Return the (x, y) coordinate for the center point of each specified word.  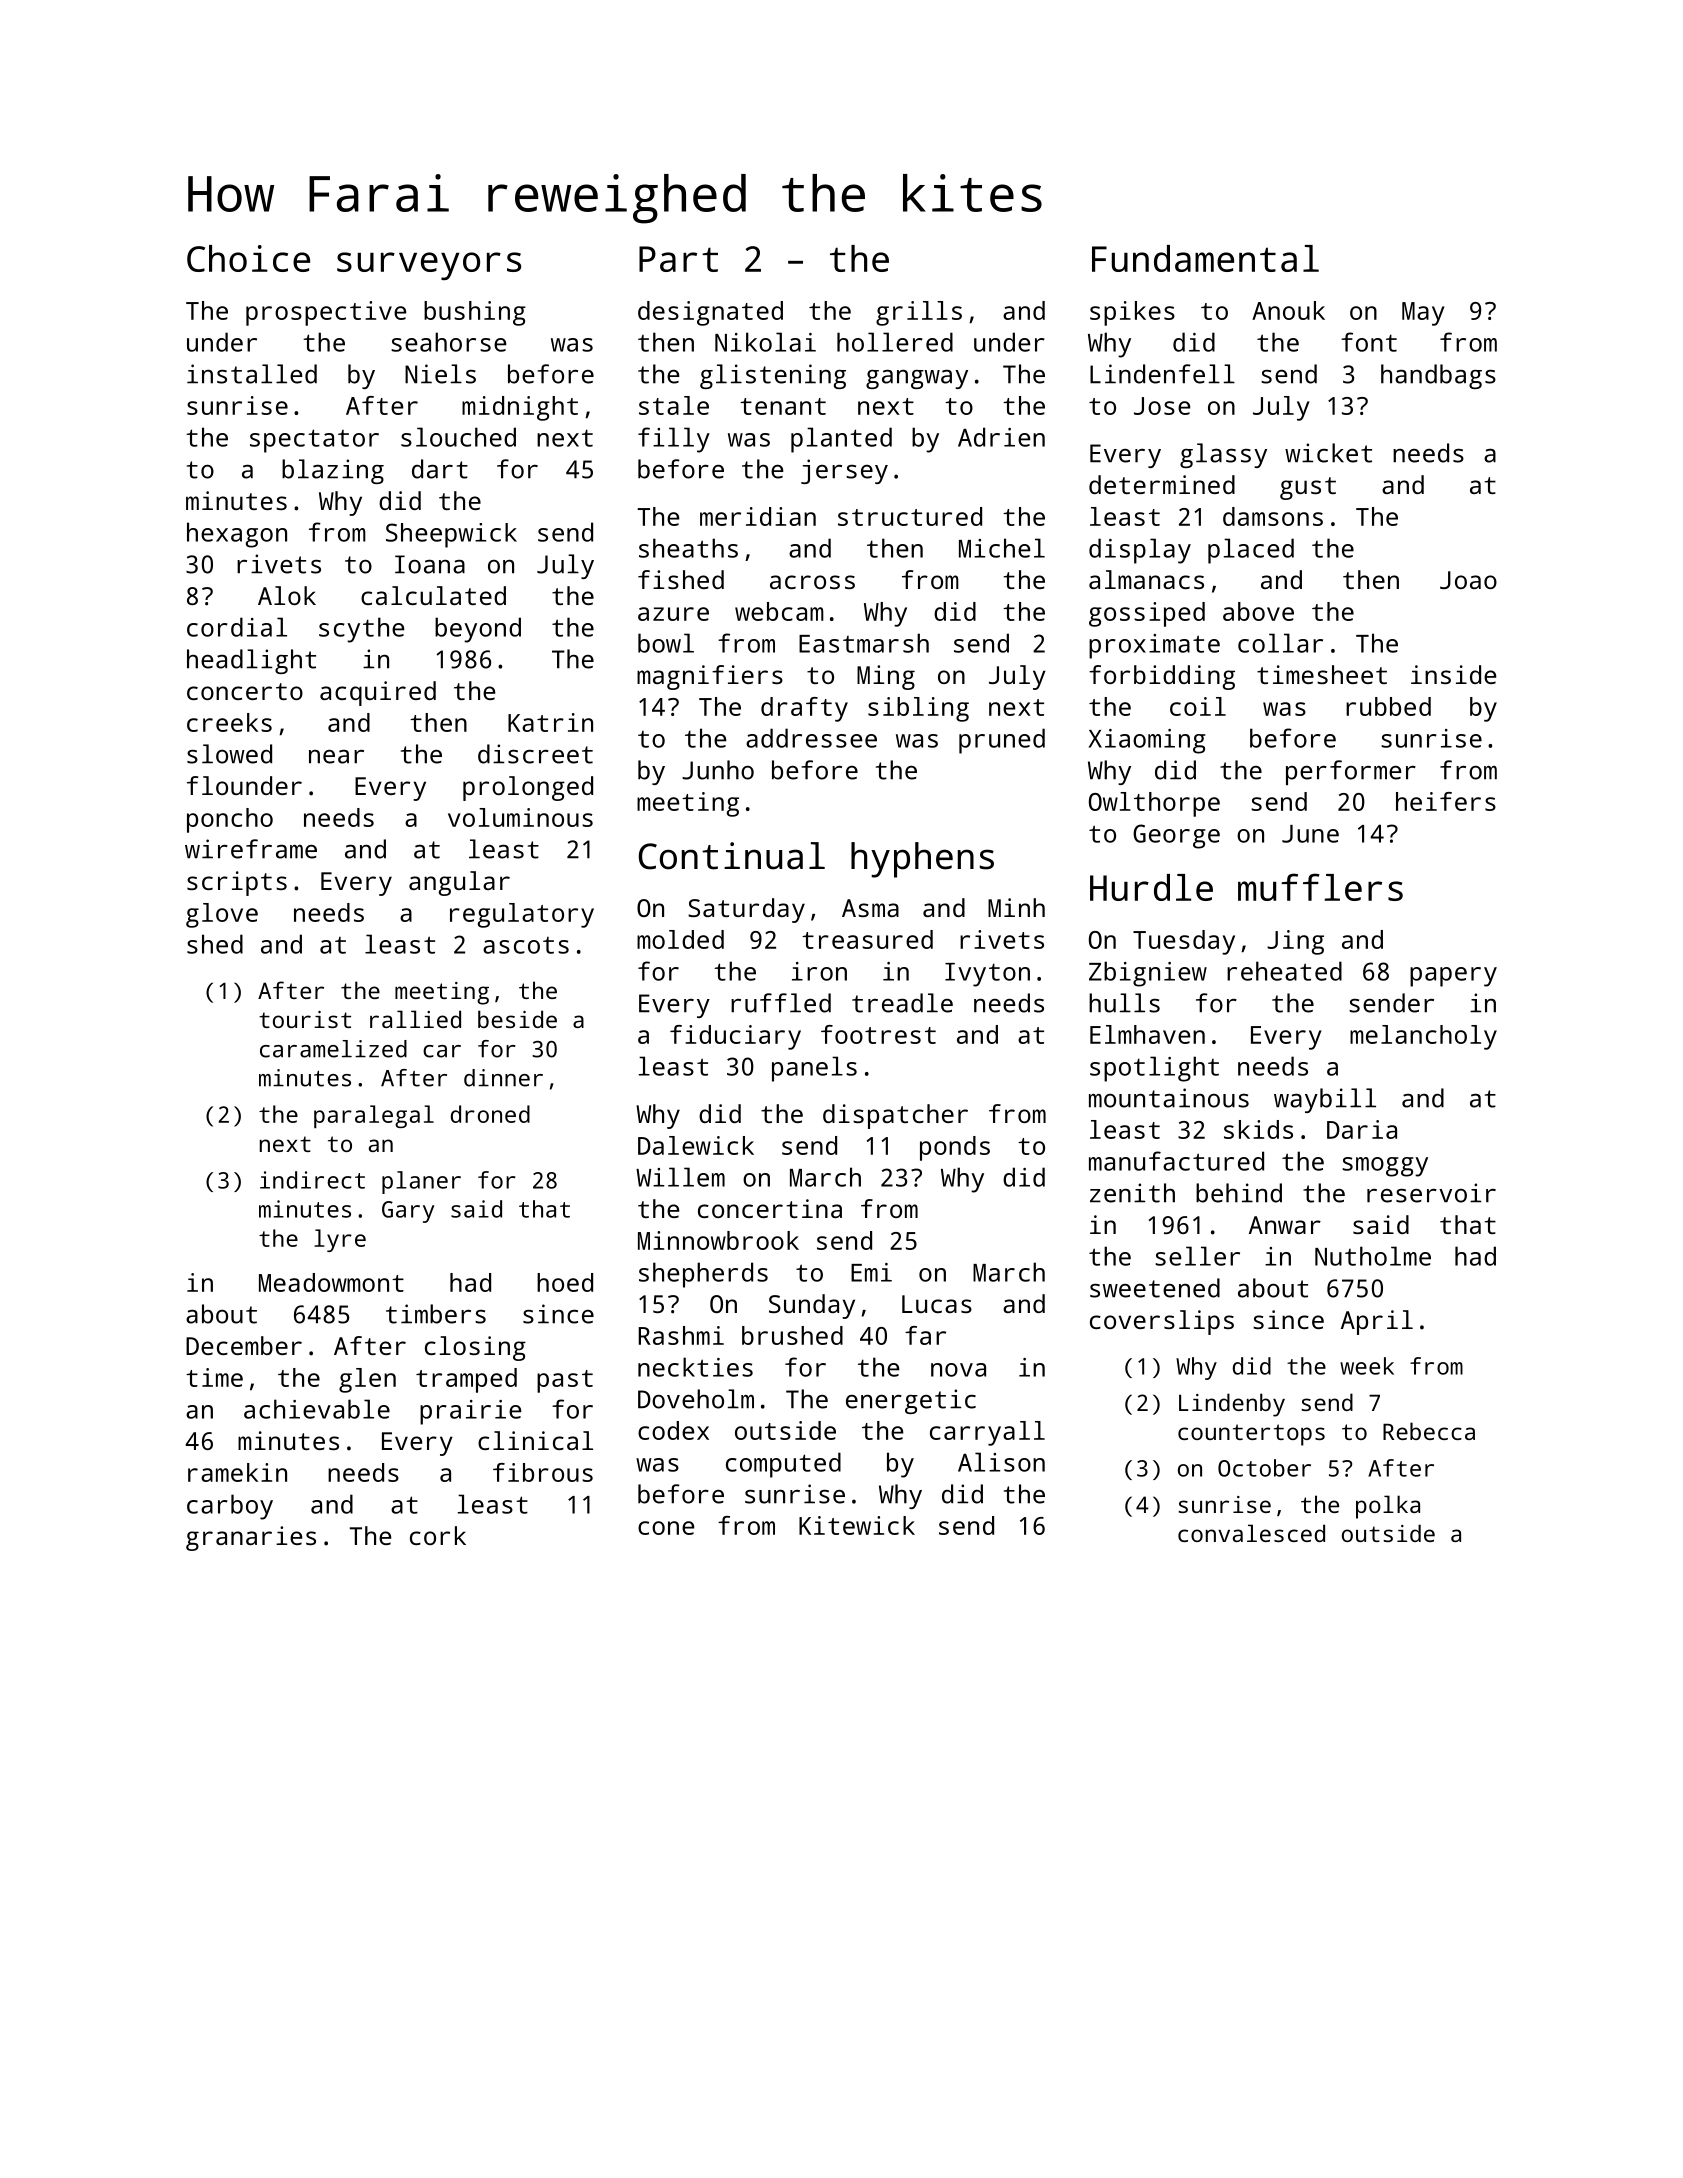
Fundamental (1205, 258)
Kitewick (857, 1525)
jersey (844, 471)
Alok (287, 595)
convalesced (1251, 1533)
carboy (230, 1507)
